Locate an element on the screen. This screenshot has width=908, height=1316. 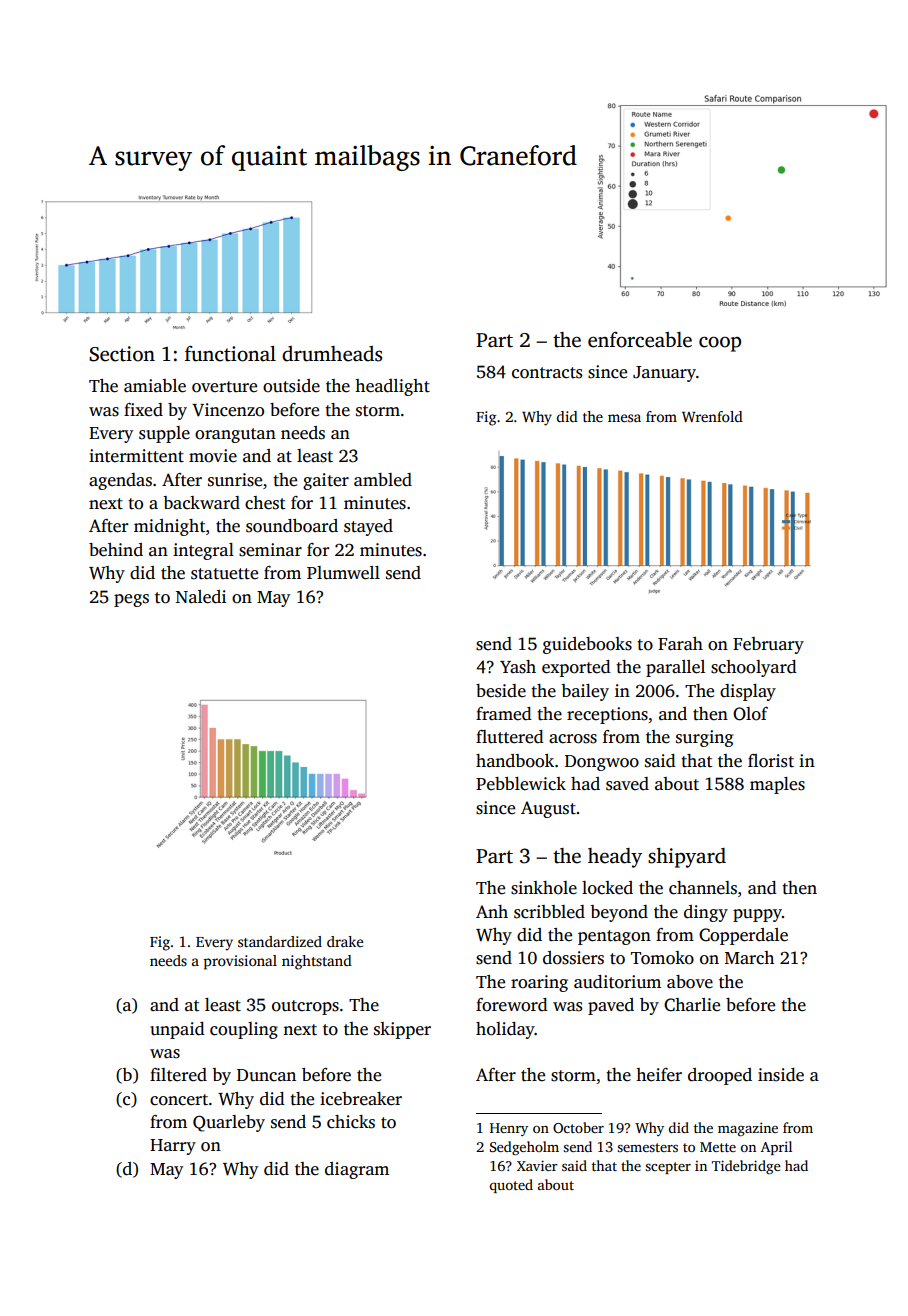
puppy is located at coordinates (757, 915).
